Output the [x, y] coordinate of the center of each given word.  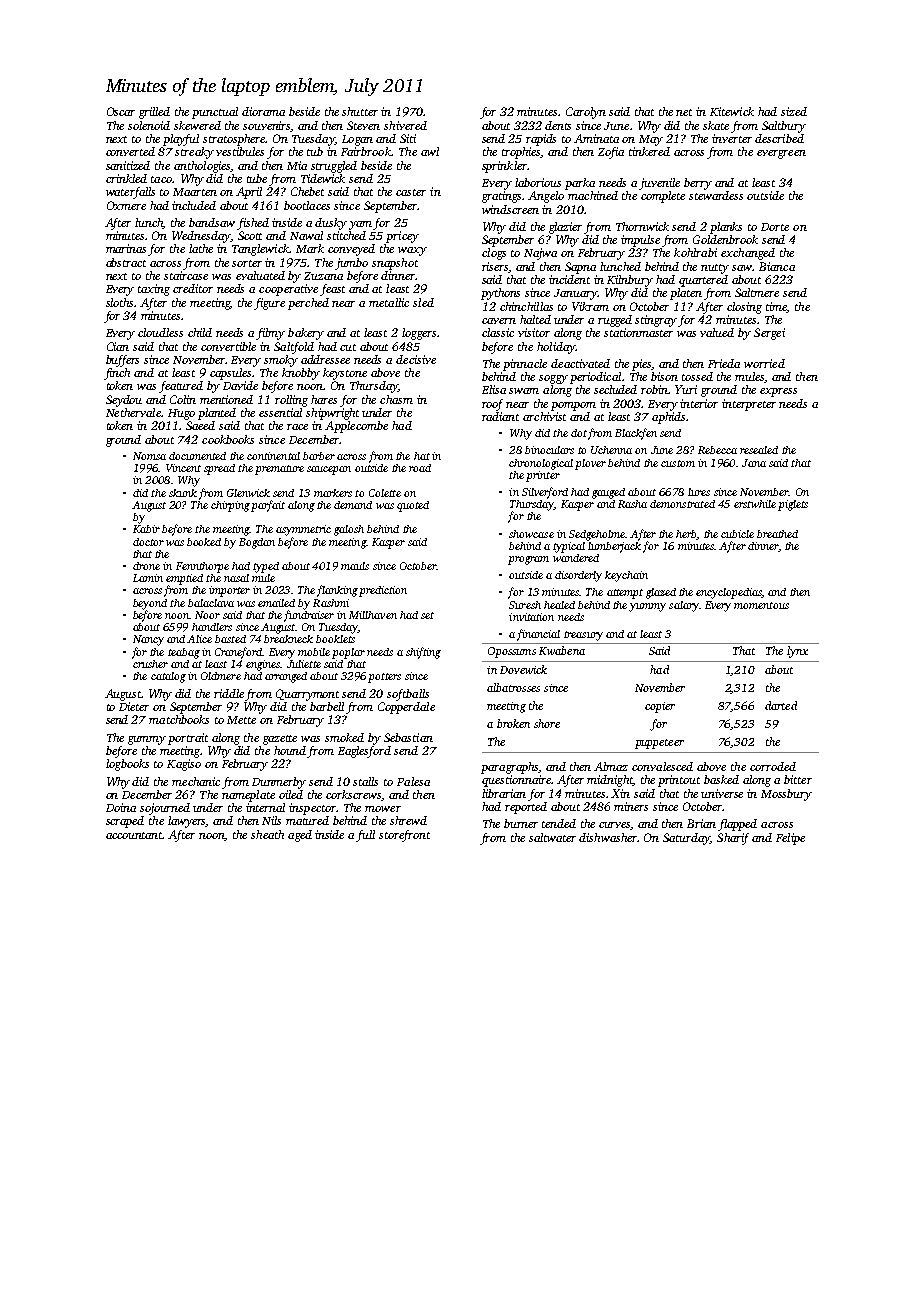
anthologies [202, 167]
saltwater [552, 837]
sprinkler [504, 167]
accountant [134, 835]
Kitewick [732, 111]
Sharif [733, 839]
